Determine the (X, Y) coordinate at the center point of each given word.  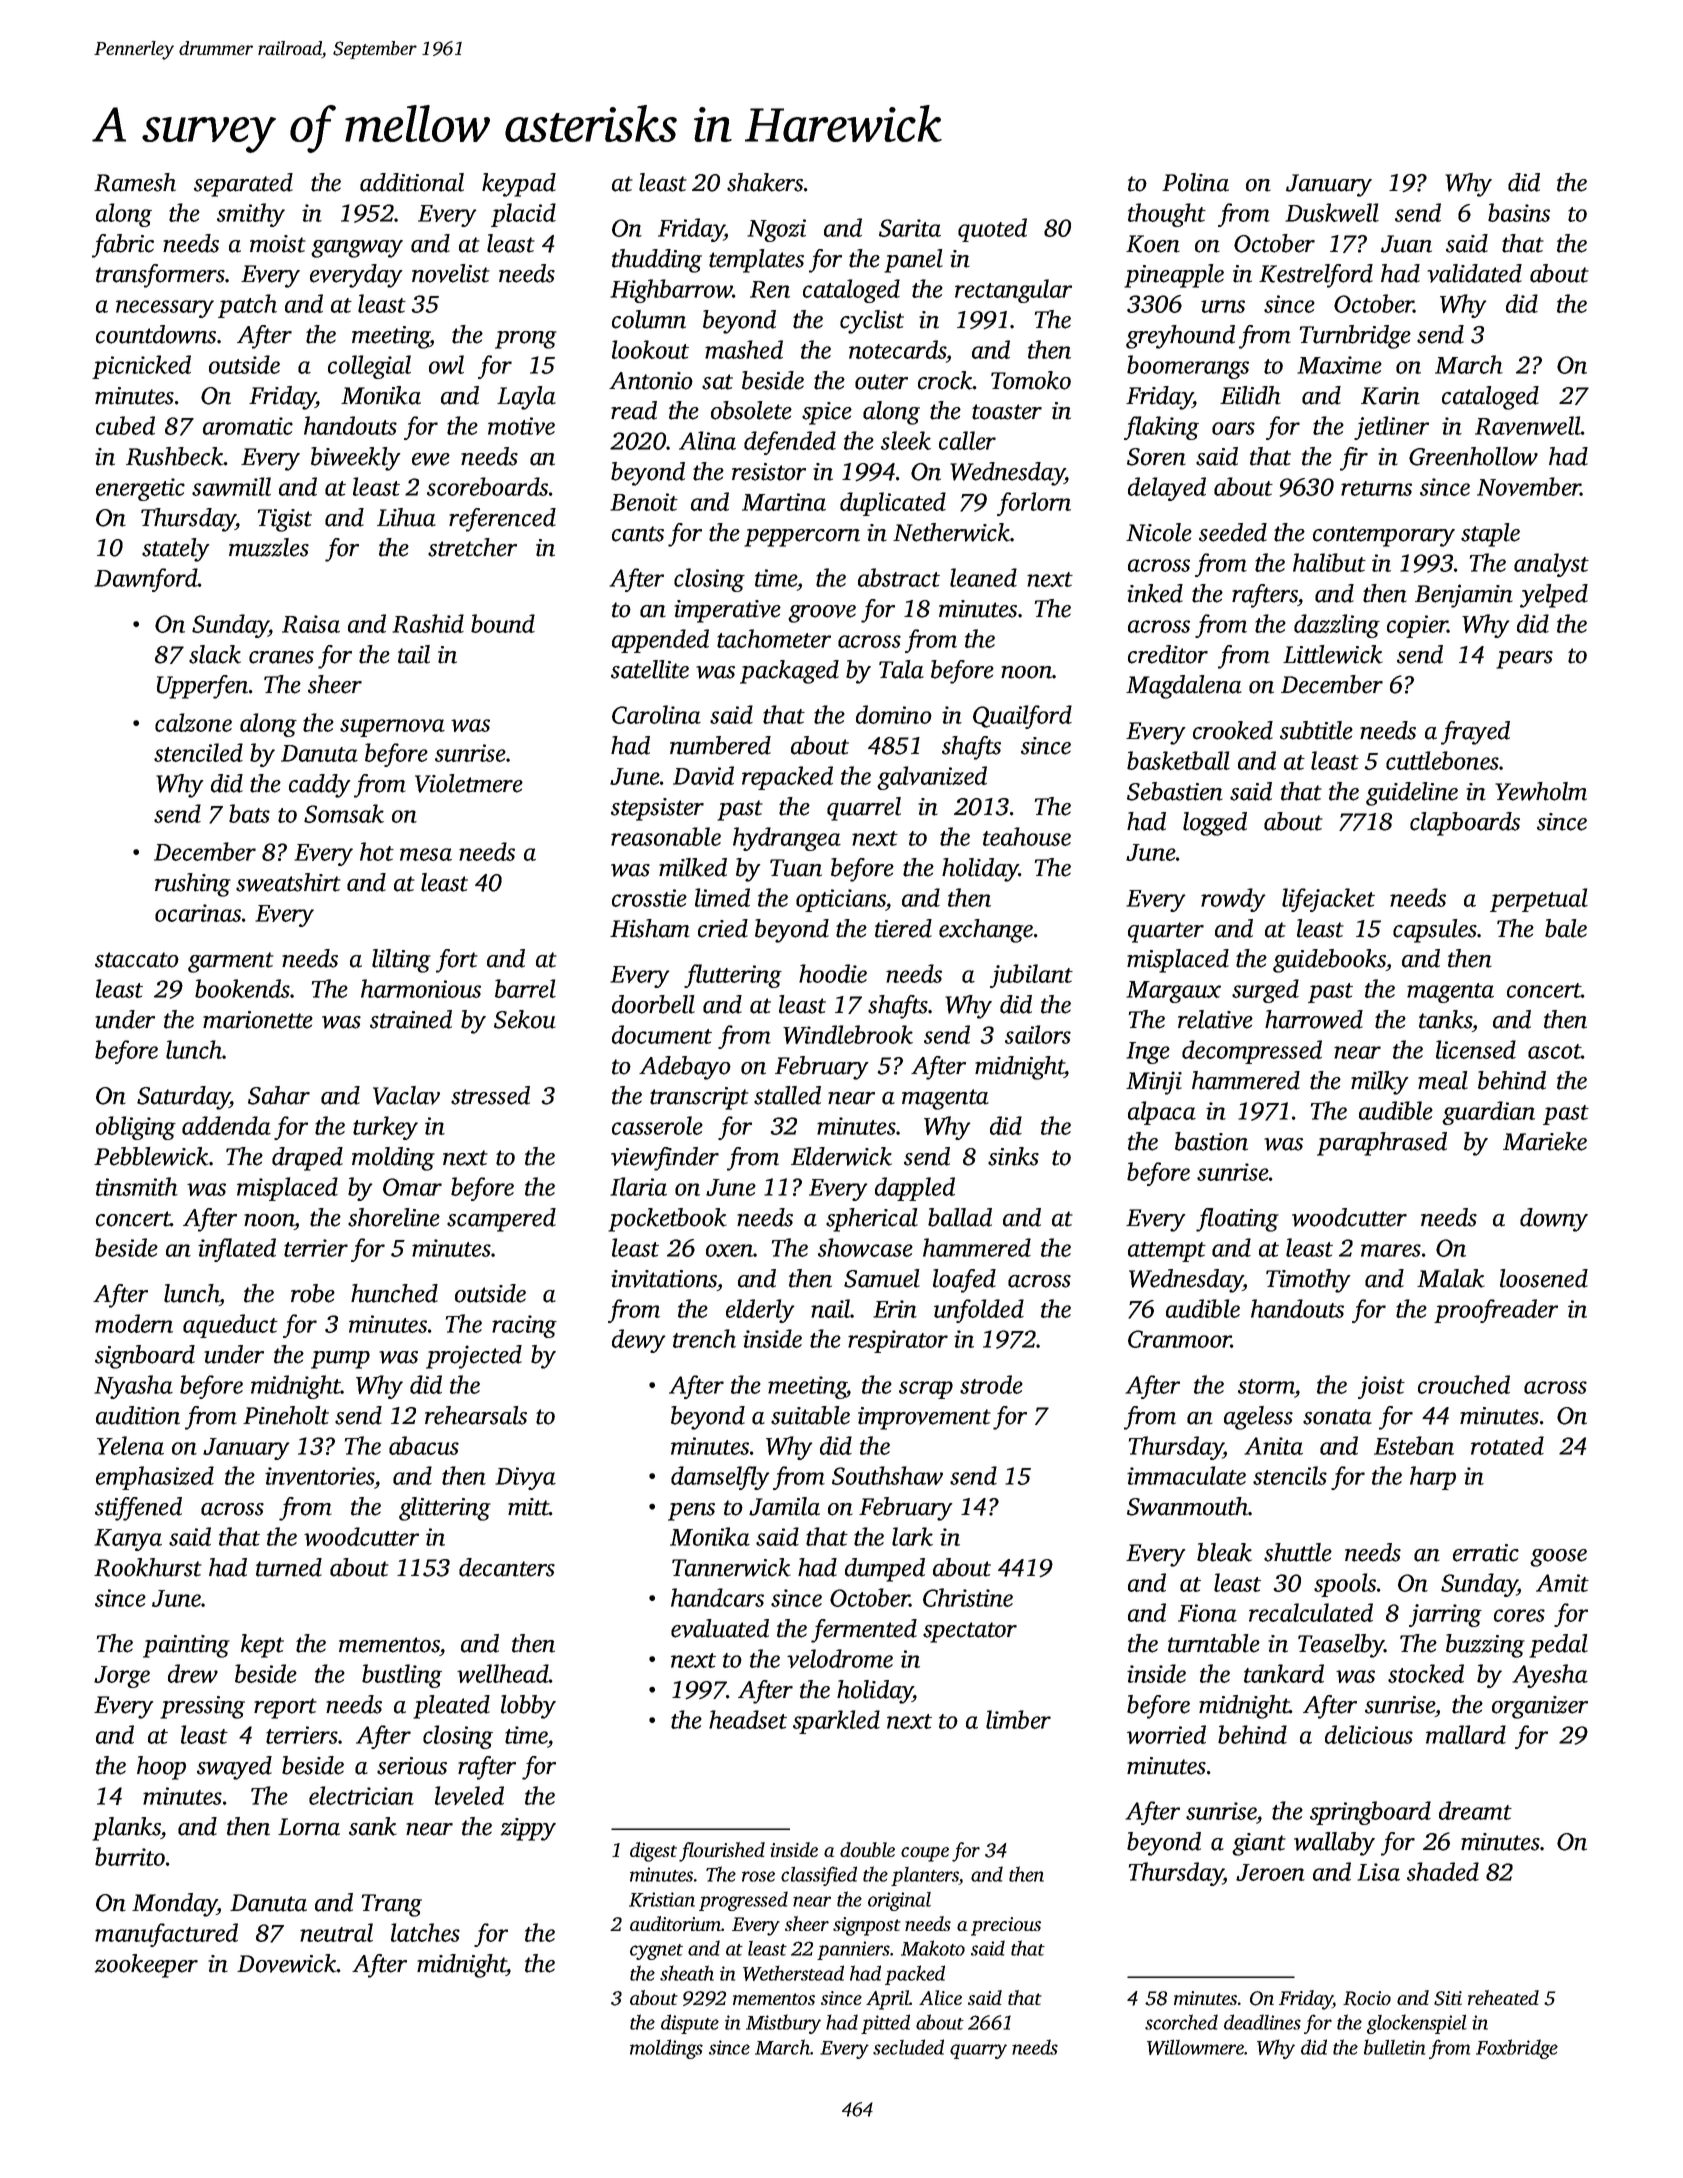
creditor (1168, 654)
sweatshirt (288, 882)
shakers (765, 182)
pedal (1558, 1646)
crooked (1233, 730)
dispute (690, 2024)
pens (691, 1512)
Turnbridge (1355, 337)
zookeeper (146, 1966)
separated (243, 185)
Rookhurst (148, 1567)
